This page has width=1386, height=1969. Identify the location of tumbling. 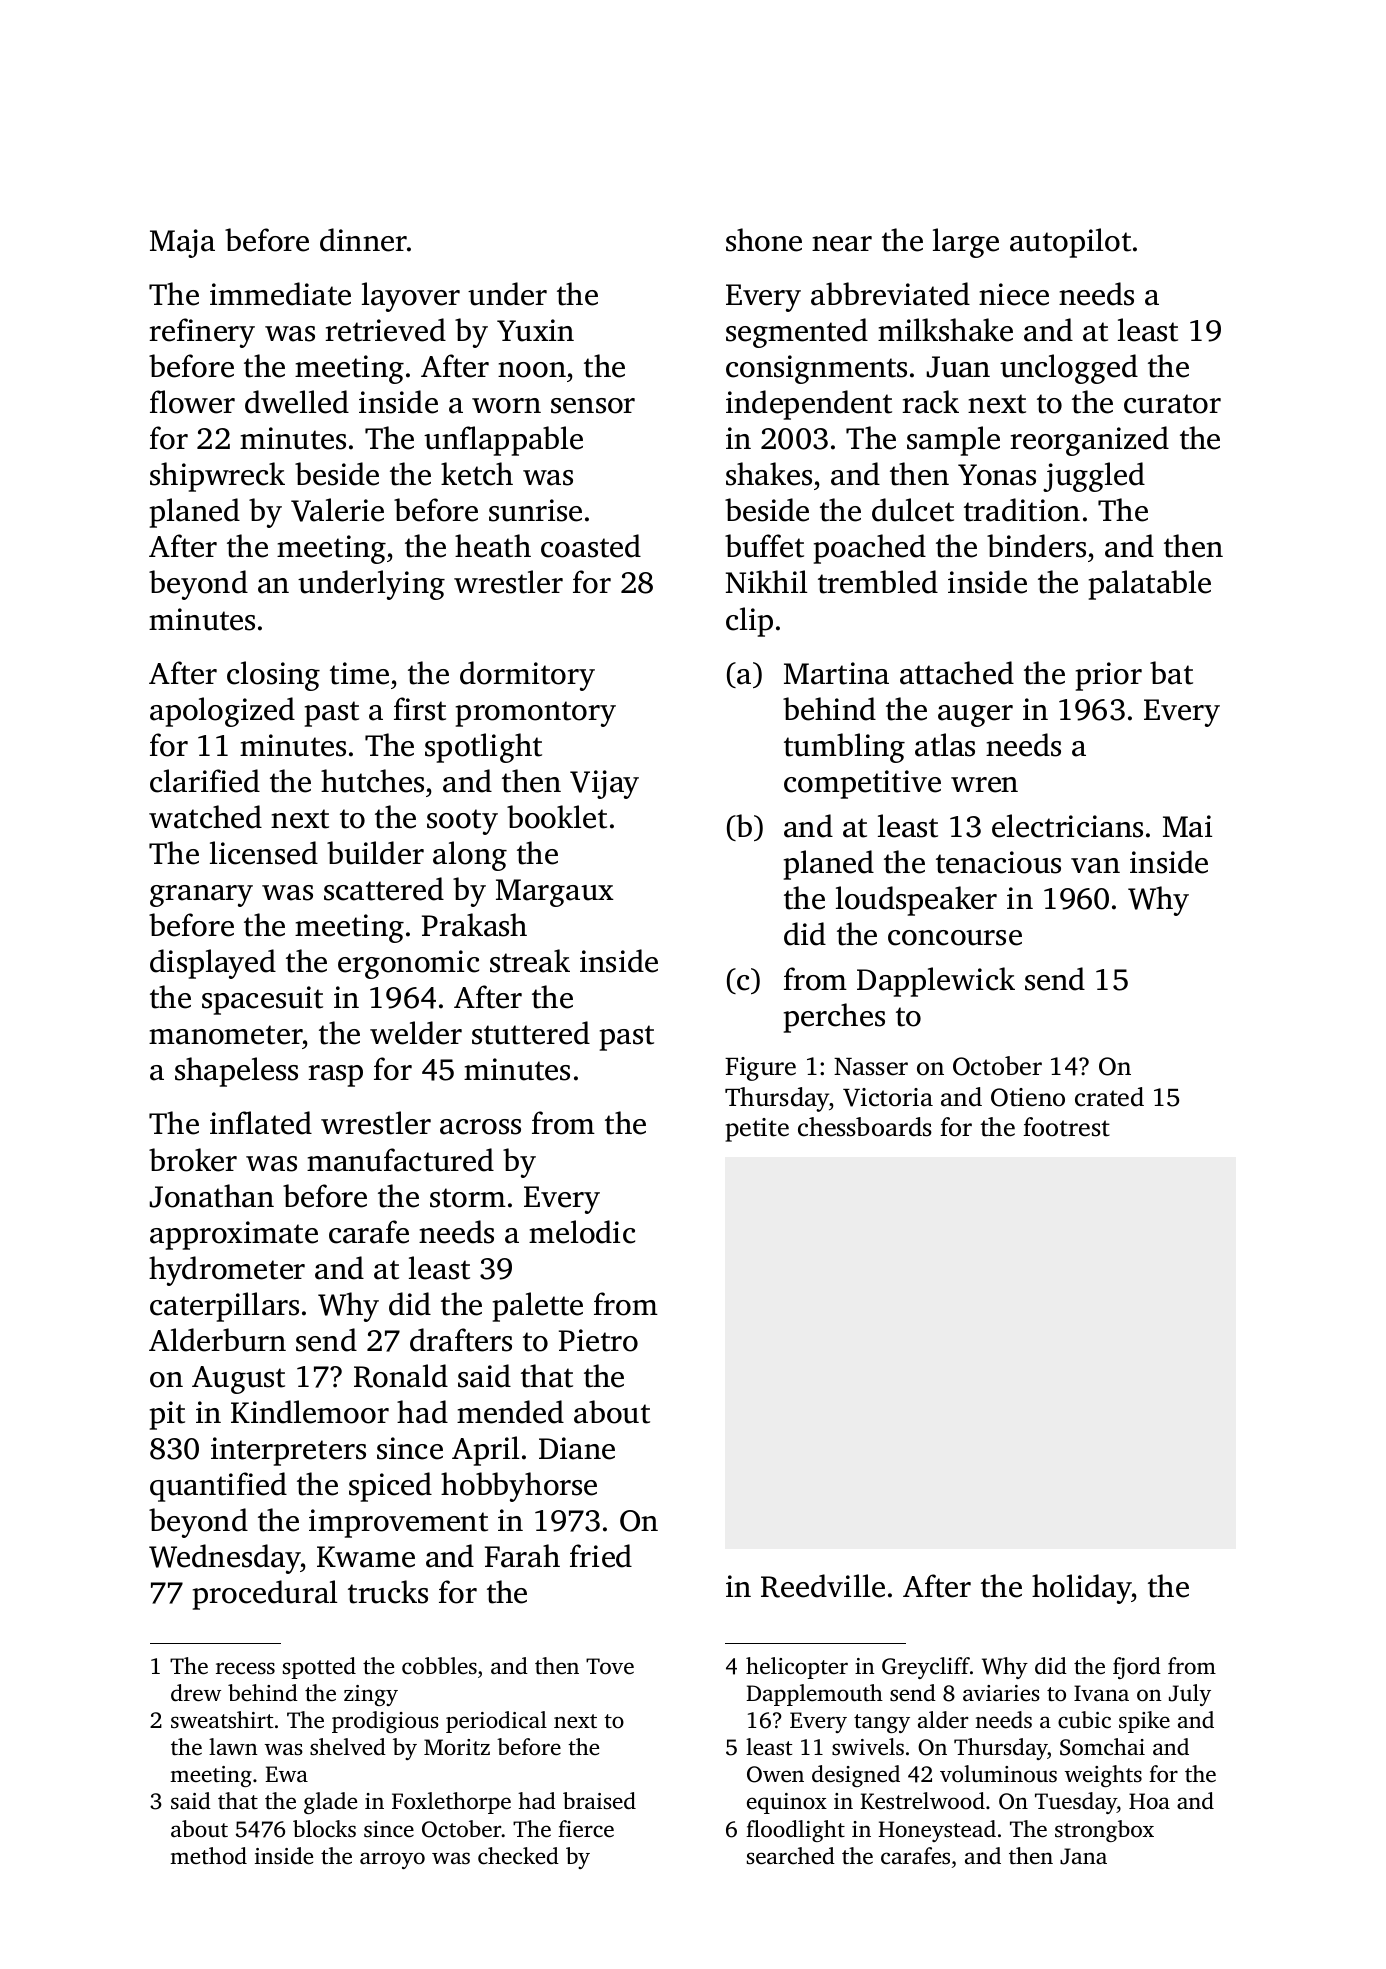
(844, 748).
